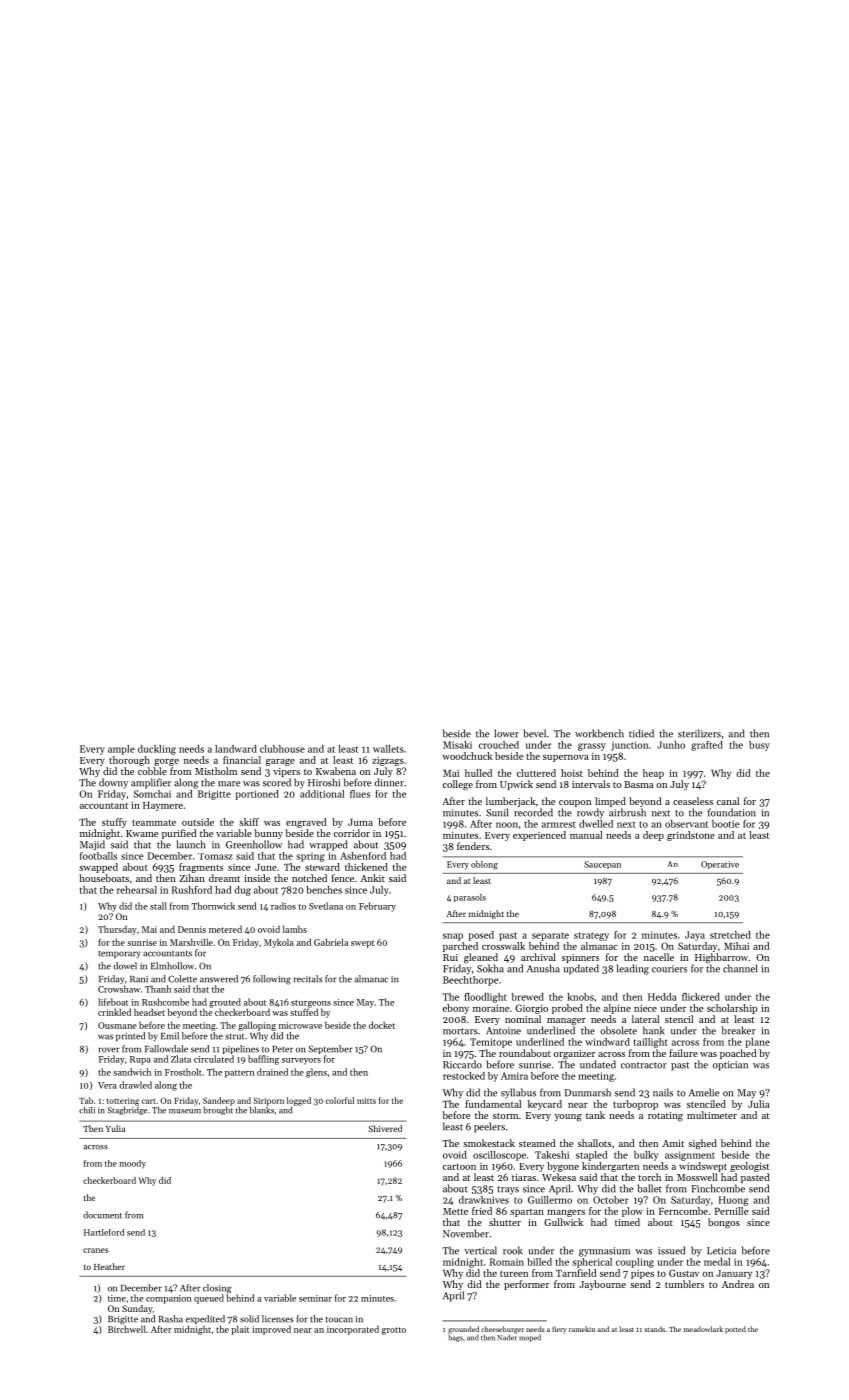 The height and width of the document is (1400, 849). Describe the element at coordinates (550, 936) in the document. I see `separate` at that location.
